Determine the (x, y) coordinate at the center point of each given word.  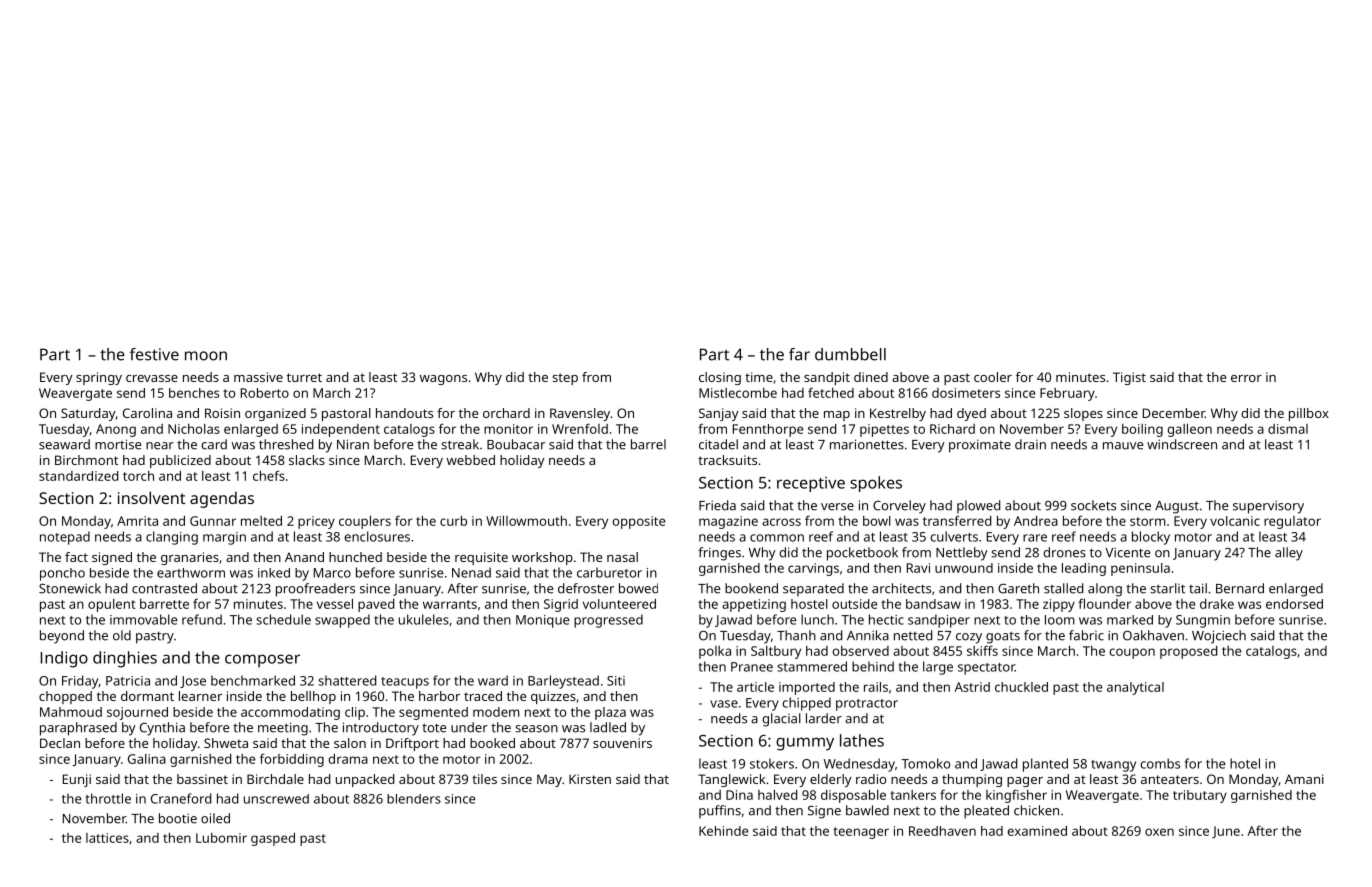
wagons (443, 380)
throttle (108, 798)
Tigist (1129, 378)
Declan (60, 743)
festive (154, 354)
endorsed (1294, 604)
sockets (1093, 505)
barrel (648, 444)
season (536, 729)
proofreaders (315, 590)
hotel (1245, 763)
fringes (719, 554)
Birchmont (86, 460)
